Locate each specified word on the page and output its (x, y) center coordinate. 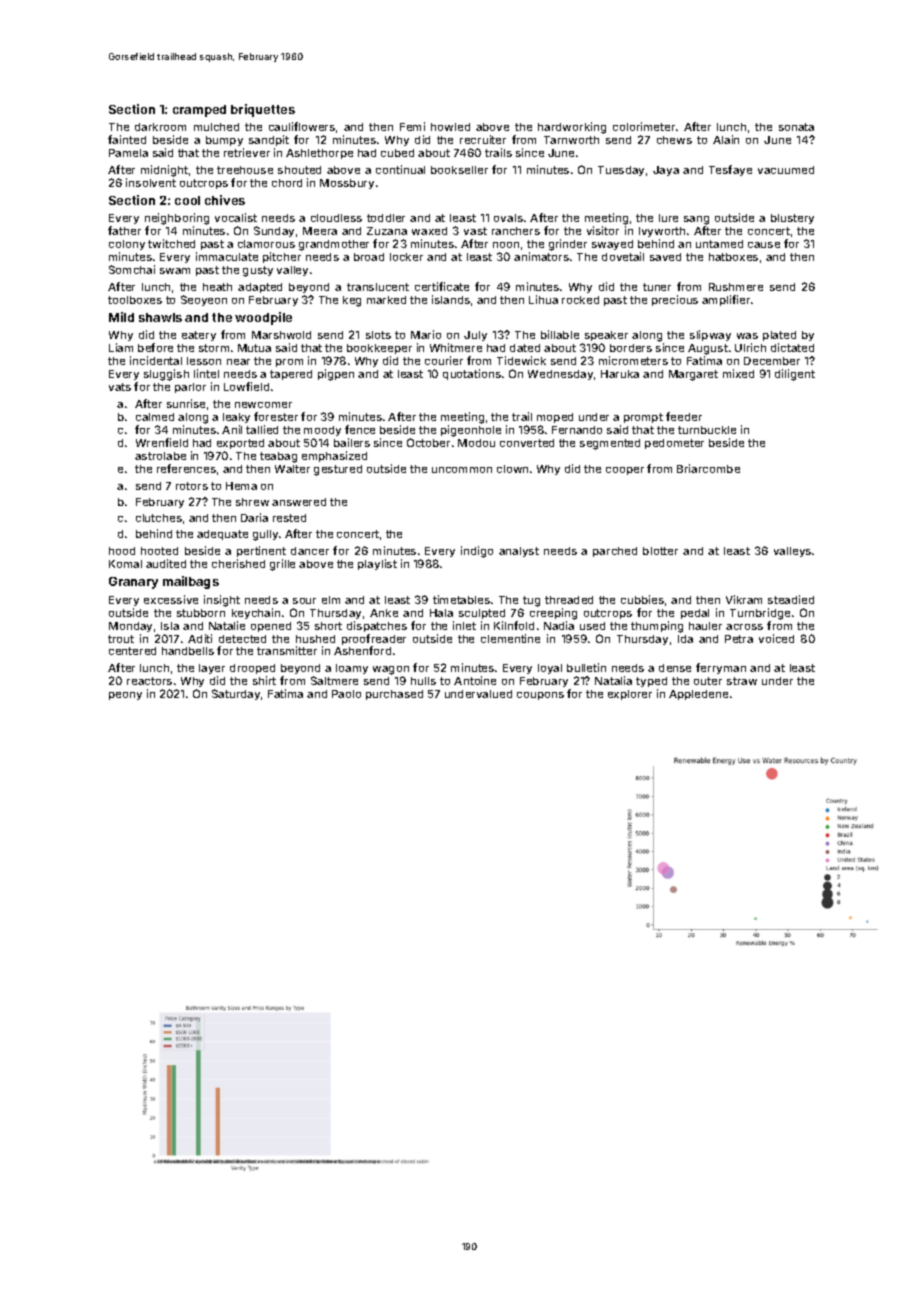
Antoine (475, 680)
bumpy (224, 141)
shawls (160, 317)
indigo (477, 552)
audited (166, 563)
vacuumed (786, 170)
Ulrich (750, 347)
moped (555, 418)
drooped (252, 669)
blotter (660, 551)
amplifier (726, 300)
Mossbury (347, 184)
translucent (378, 287)
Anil (232, 429)
